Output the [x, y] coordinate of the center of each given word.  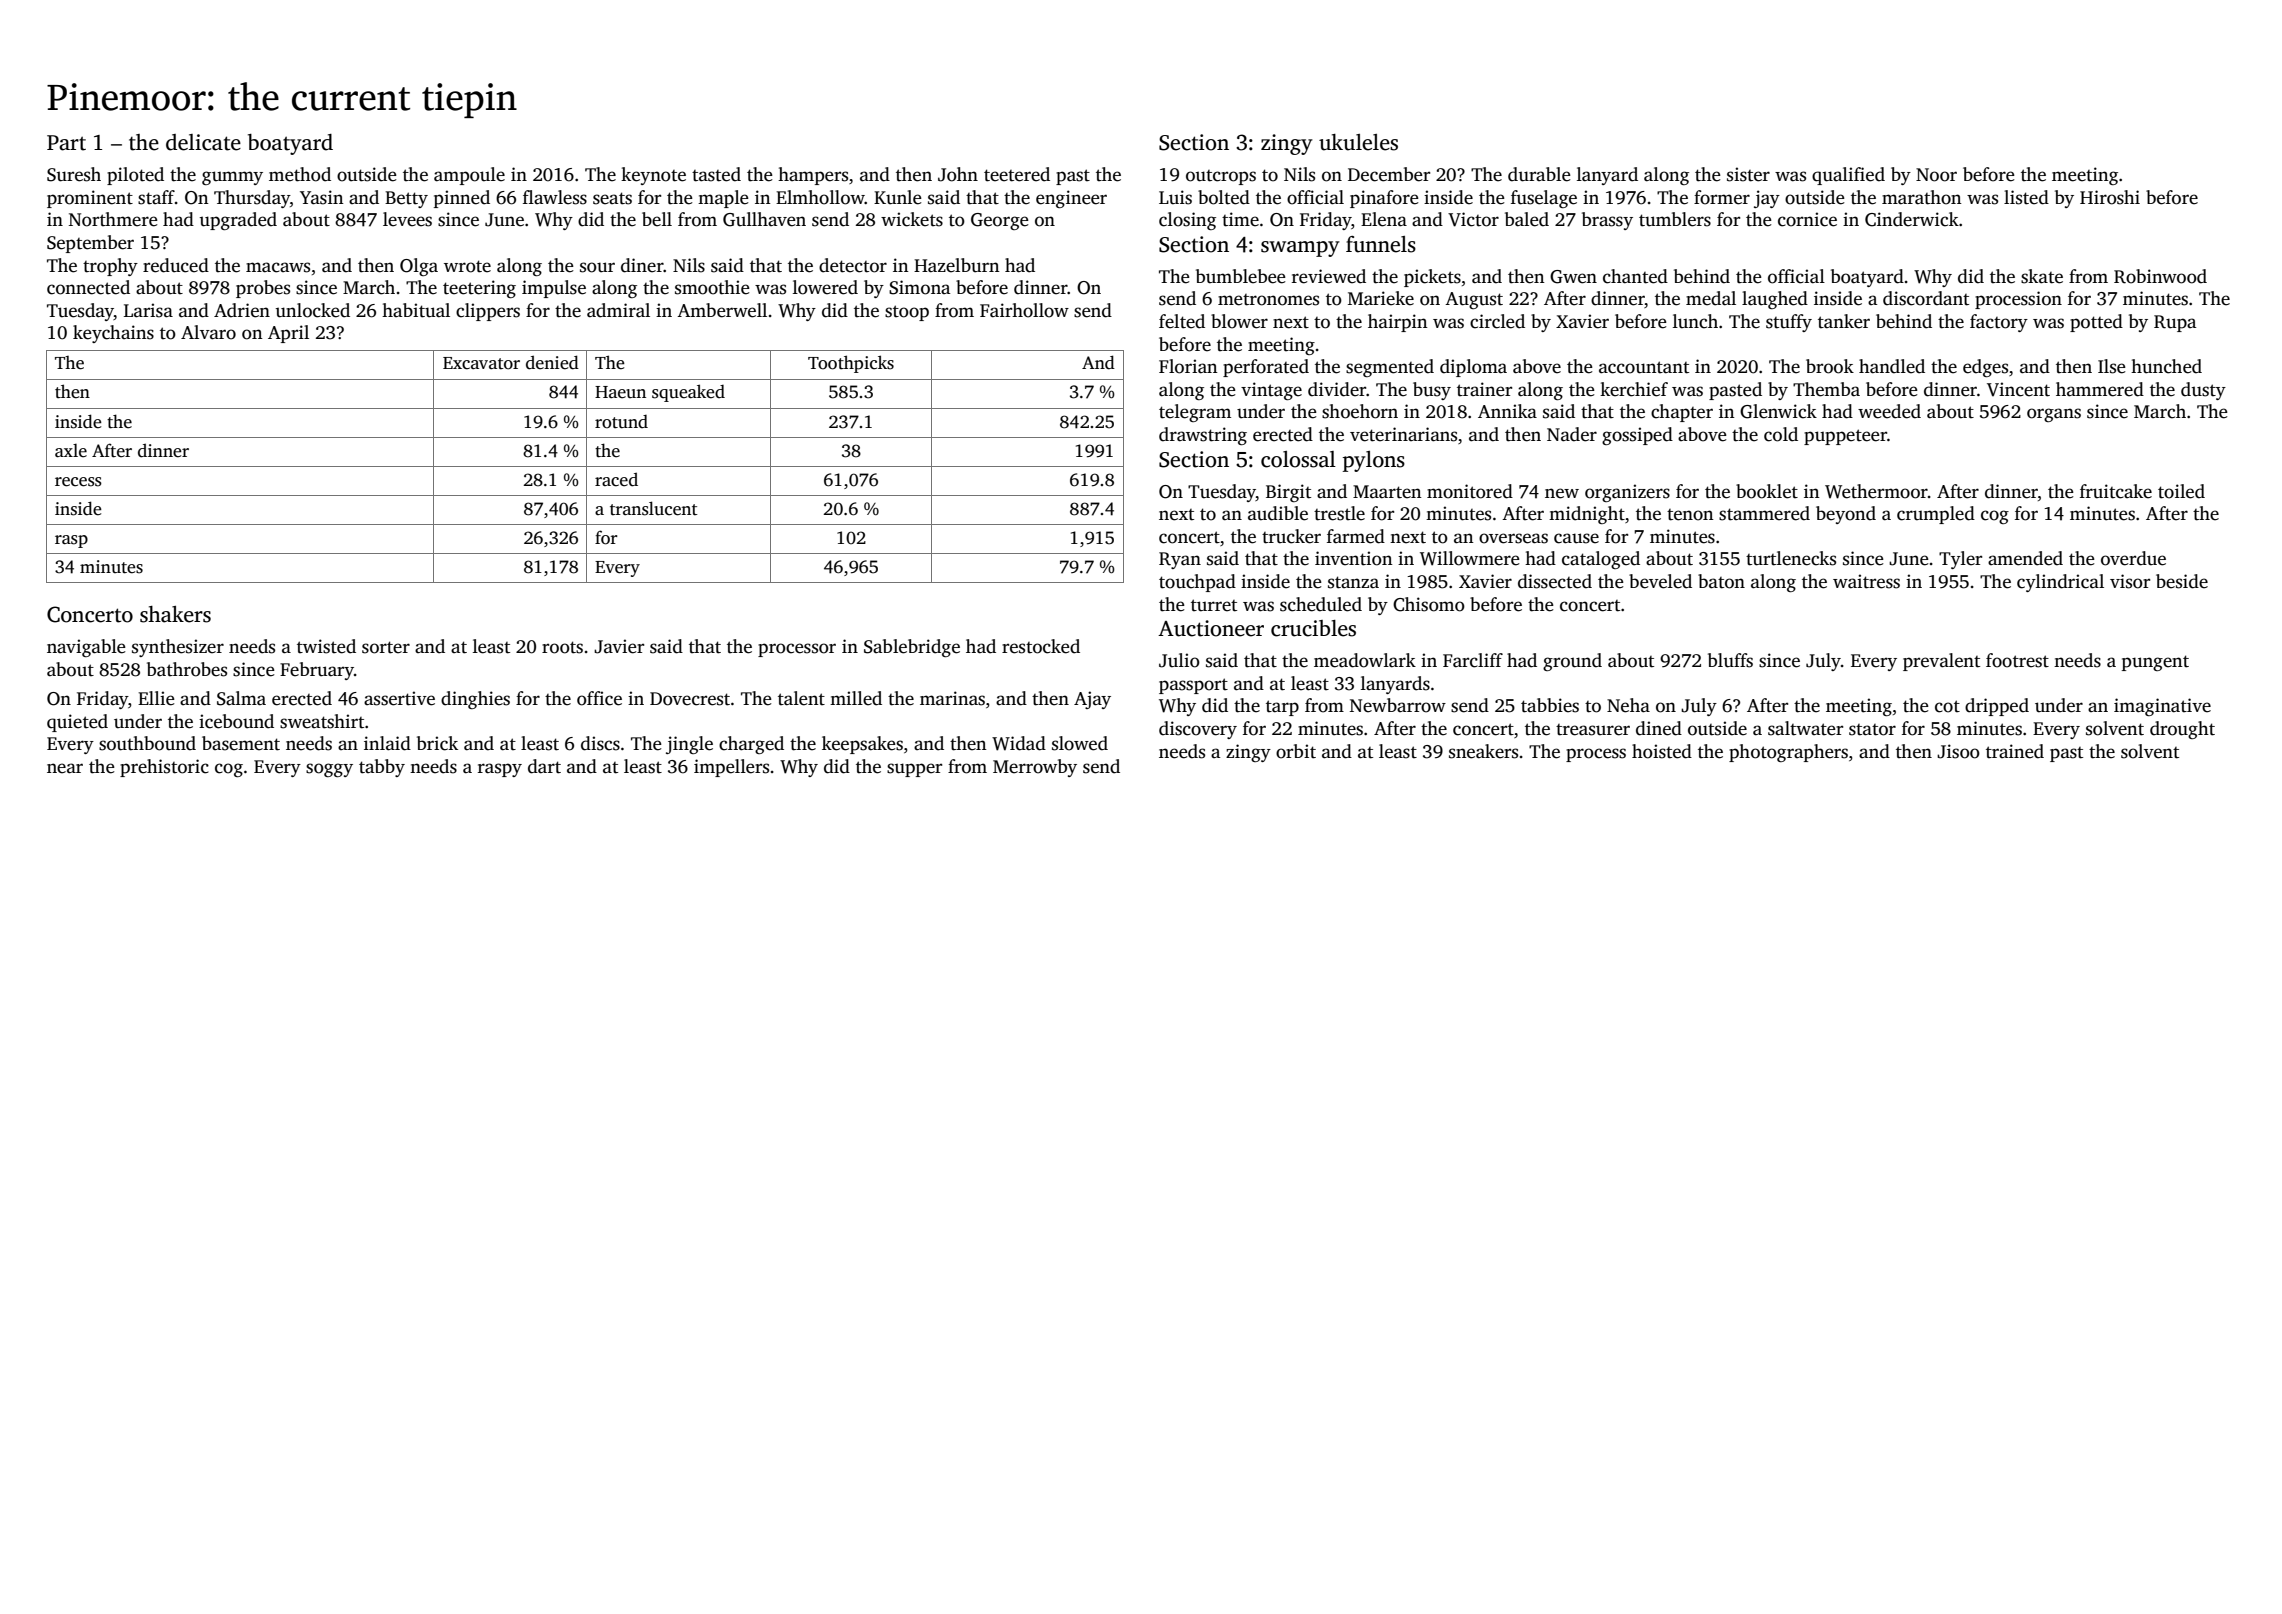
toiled [2181, 491]
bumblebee [1241, 276]
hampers [813, 176]
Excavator [481, 363]
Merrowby [1035, 768]
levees [407, 219]
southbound [147, 743]
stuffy [1789, 323]
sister [1748, 174]
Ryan [1180, 560]
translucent [654, 508]
